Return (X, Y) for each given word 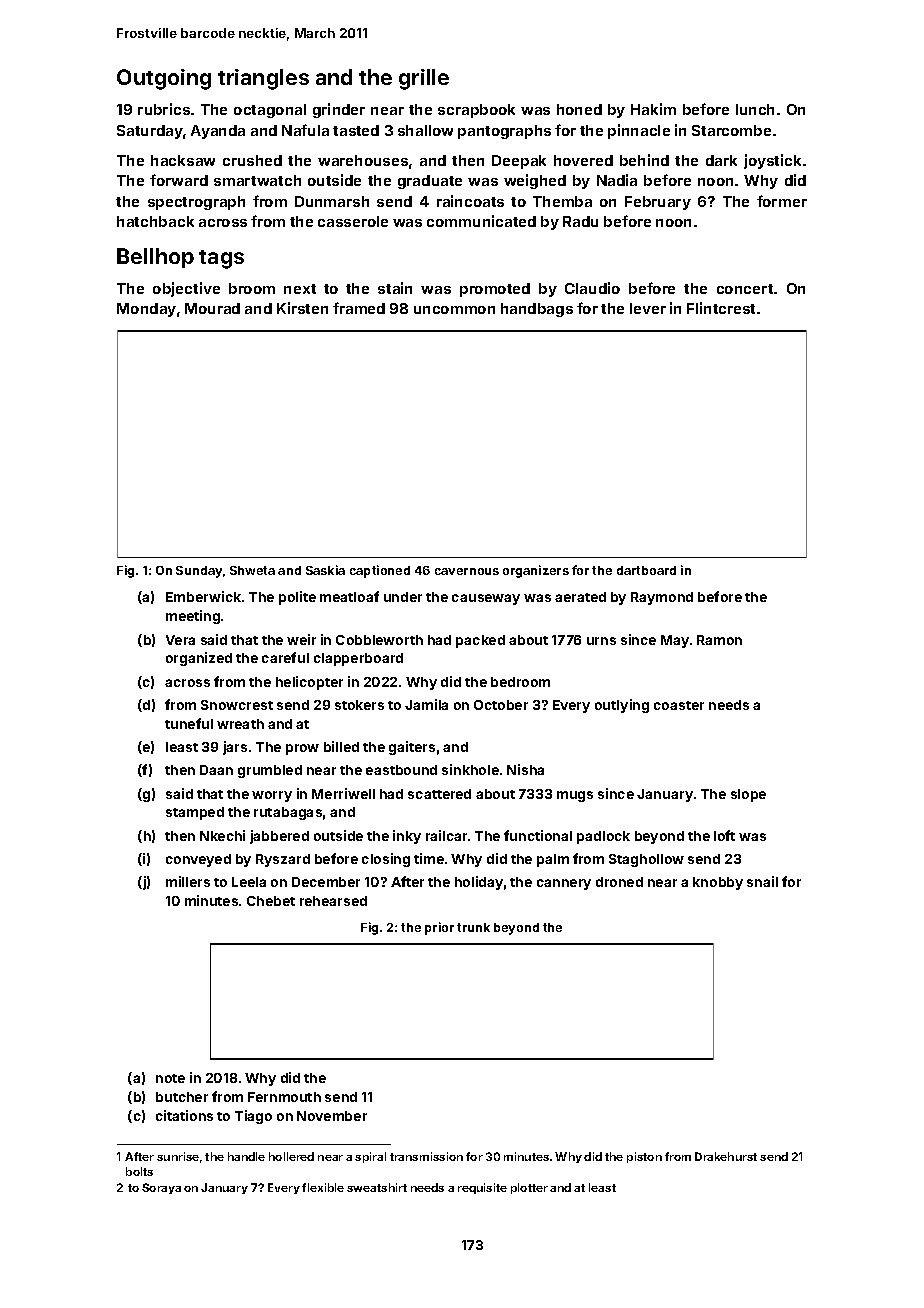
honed (579, 109)
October (501, 705)
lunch (755, 109)
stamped (195, 813)
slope (748, 795)
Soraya (161, 1188)
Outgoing (164, 79)
